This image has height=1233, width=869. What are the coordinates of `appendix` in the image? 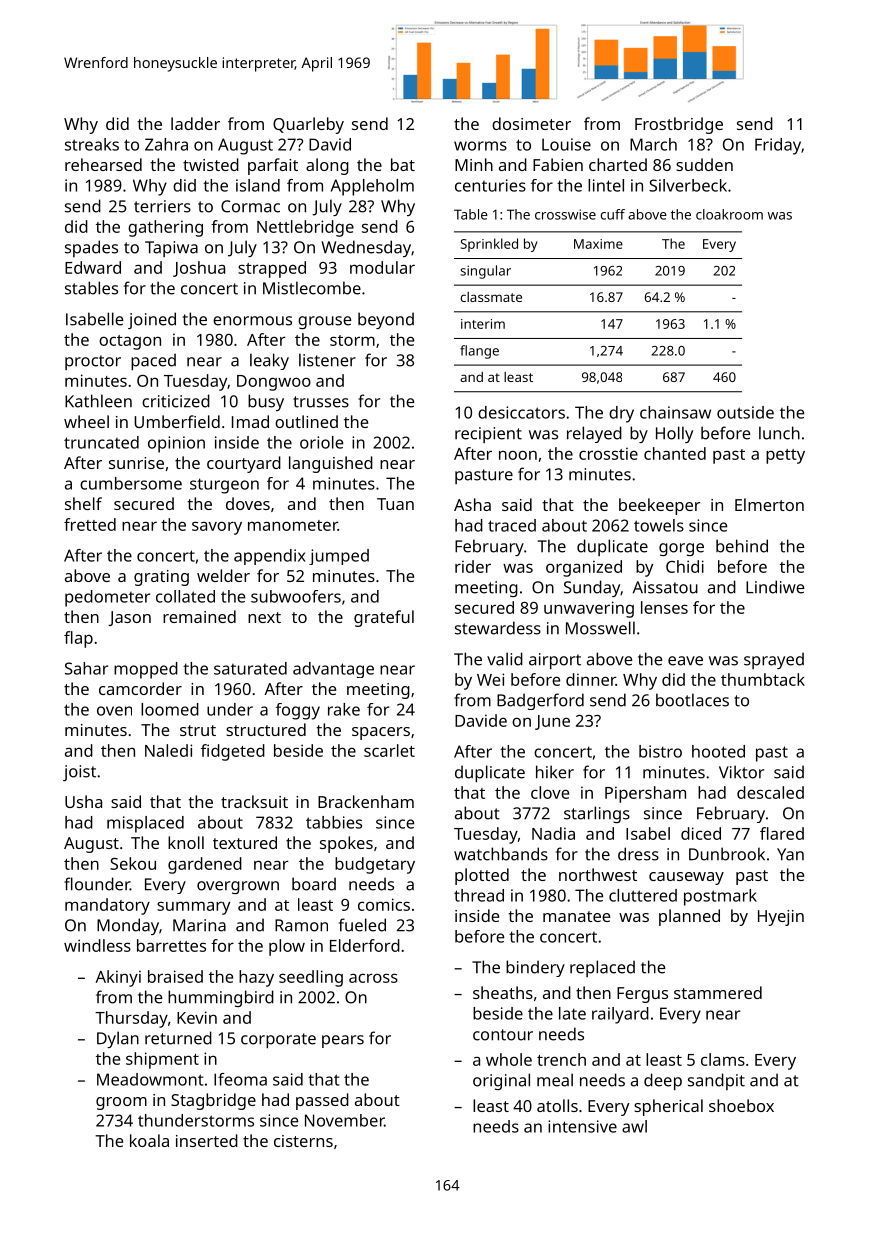 It's located at (270, 557).
